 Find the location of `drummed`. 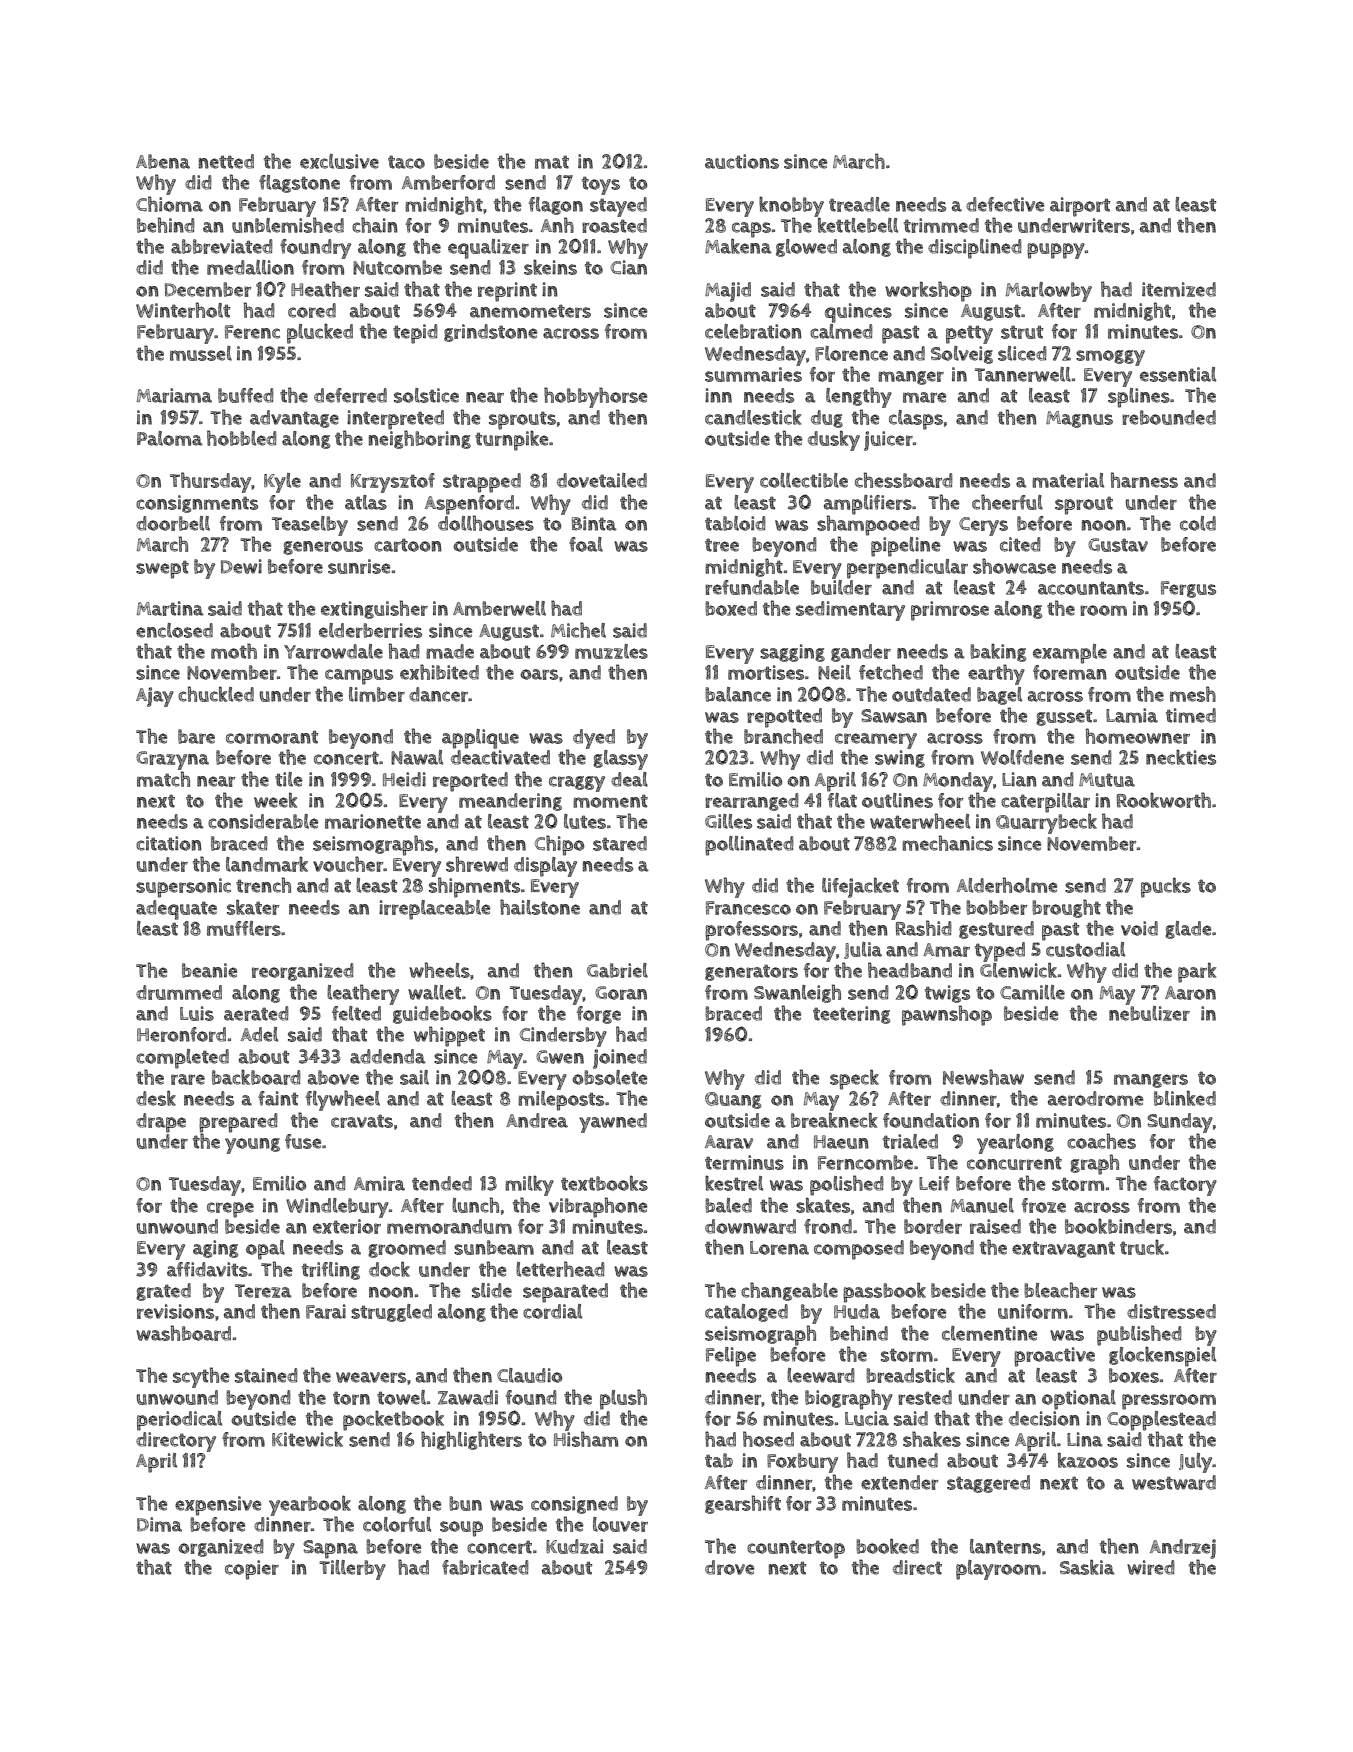

drummed is located at coordinates (179, 992).
